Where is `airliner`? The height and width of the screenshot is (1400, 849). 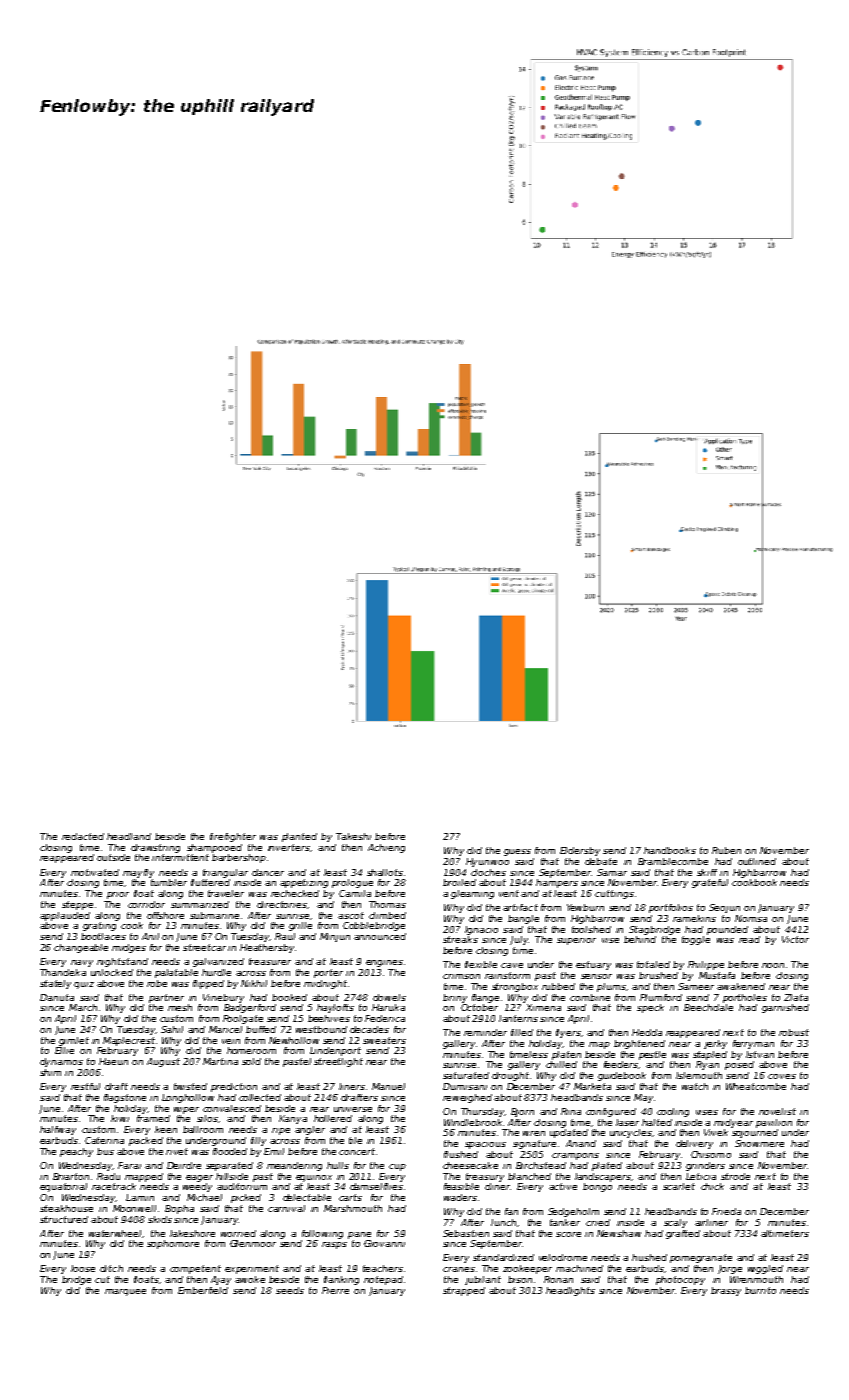
airliner is located at coordinates (711, 1222).
